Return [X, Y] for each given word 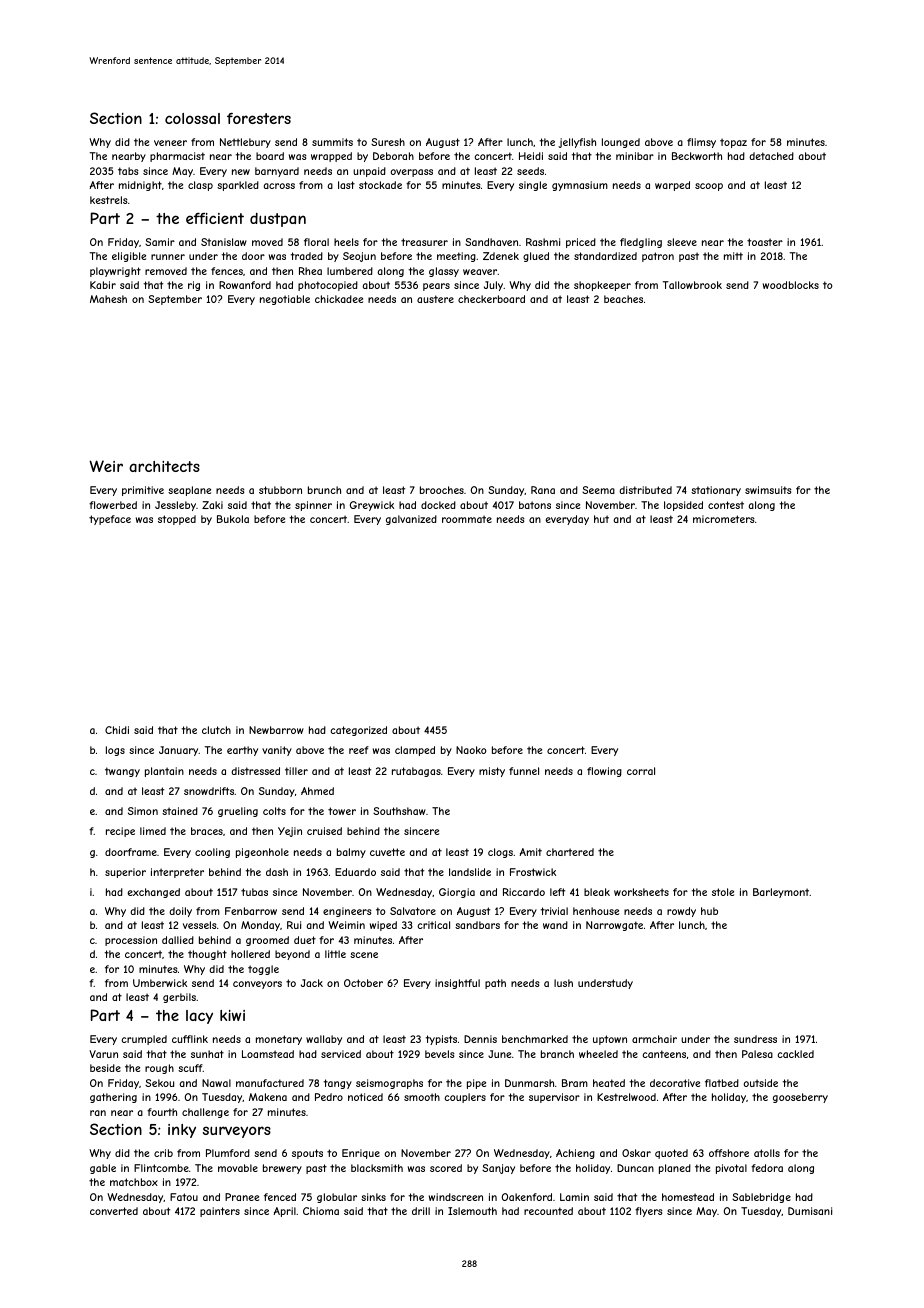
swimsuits [768, 490]
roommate [467, 519]
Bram [575, 1083]
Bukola [233, 519]
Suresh [388, 142]
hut [601, 519]
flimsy [701, 143]
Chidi [117, 730]
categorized [358, 731]
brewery [282, 1169]
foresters [259, 118]
